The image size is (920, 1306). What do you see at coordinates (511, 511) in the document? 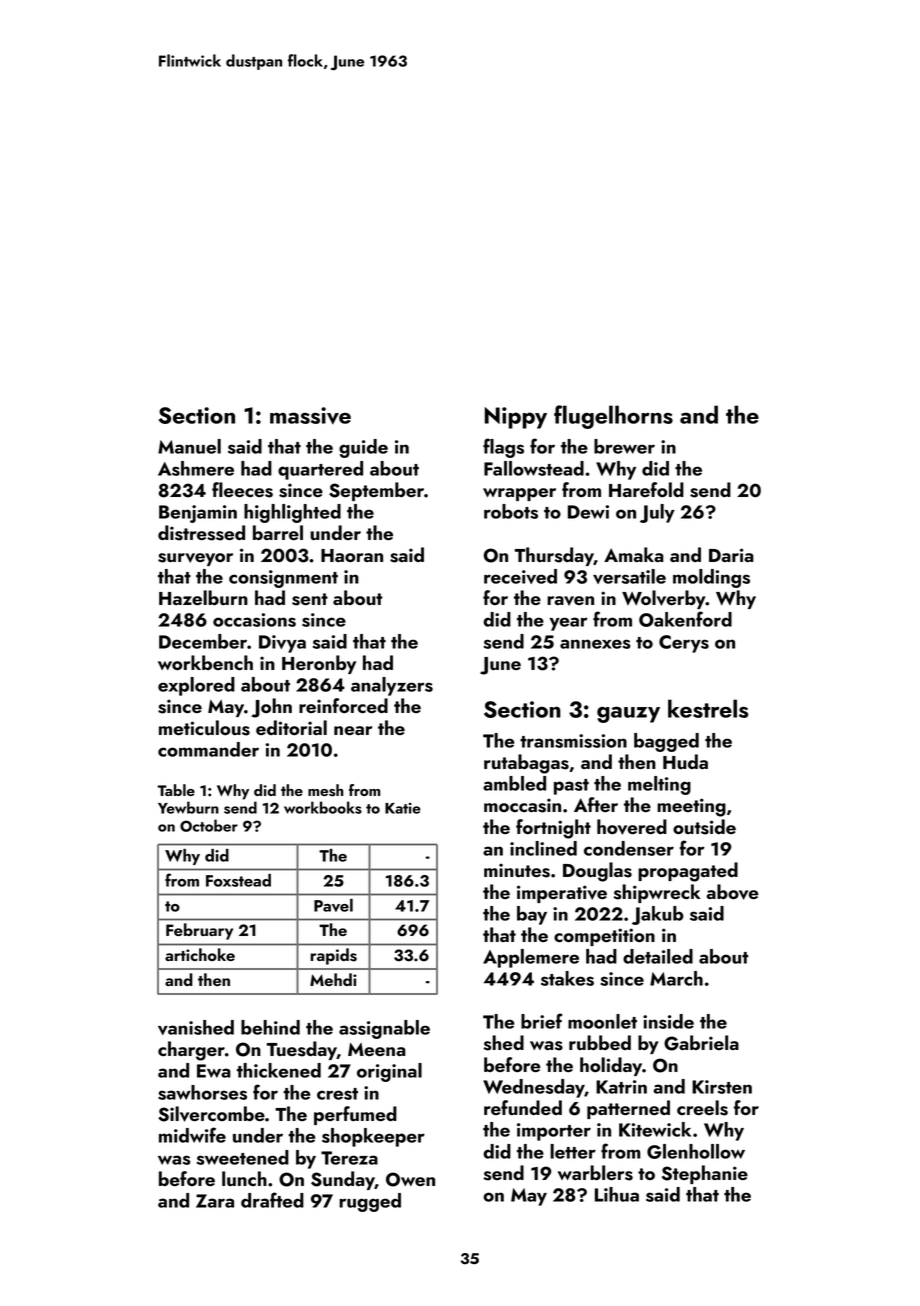
I see `robots` at bounding box center [511, 511].
